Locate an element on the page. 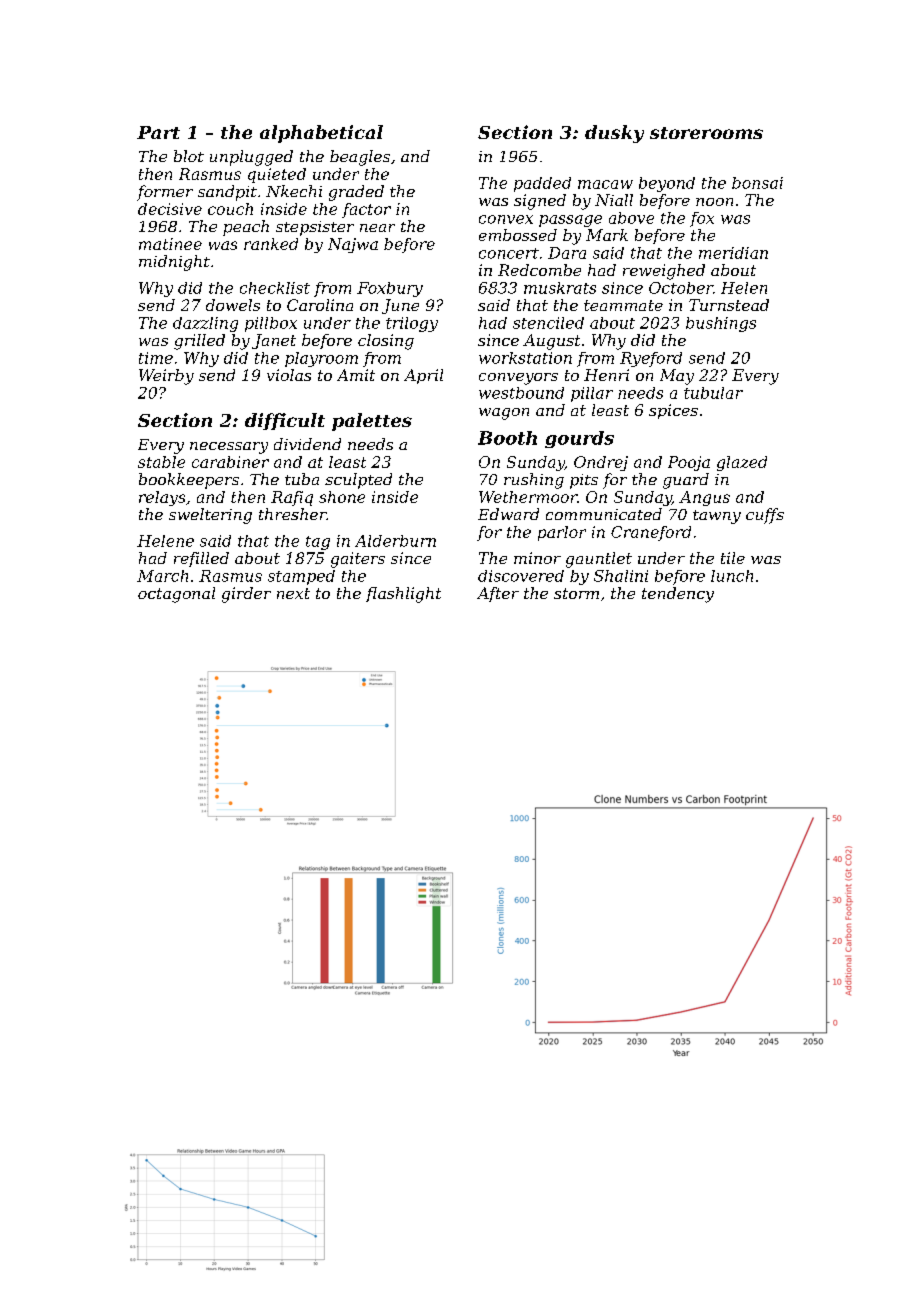 This page has width=924, height=1314. guard is located at coordinates (686, 481).
